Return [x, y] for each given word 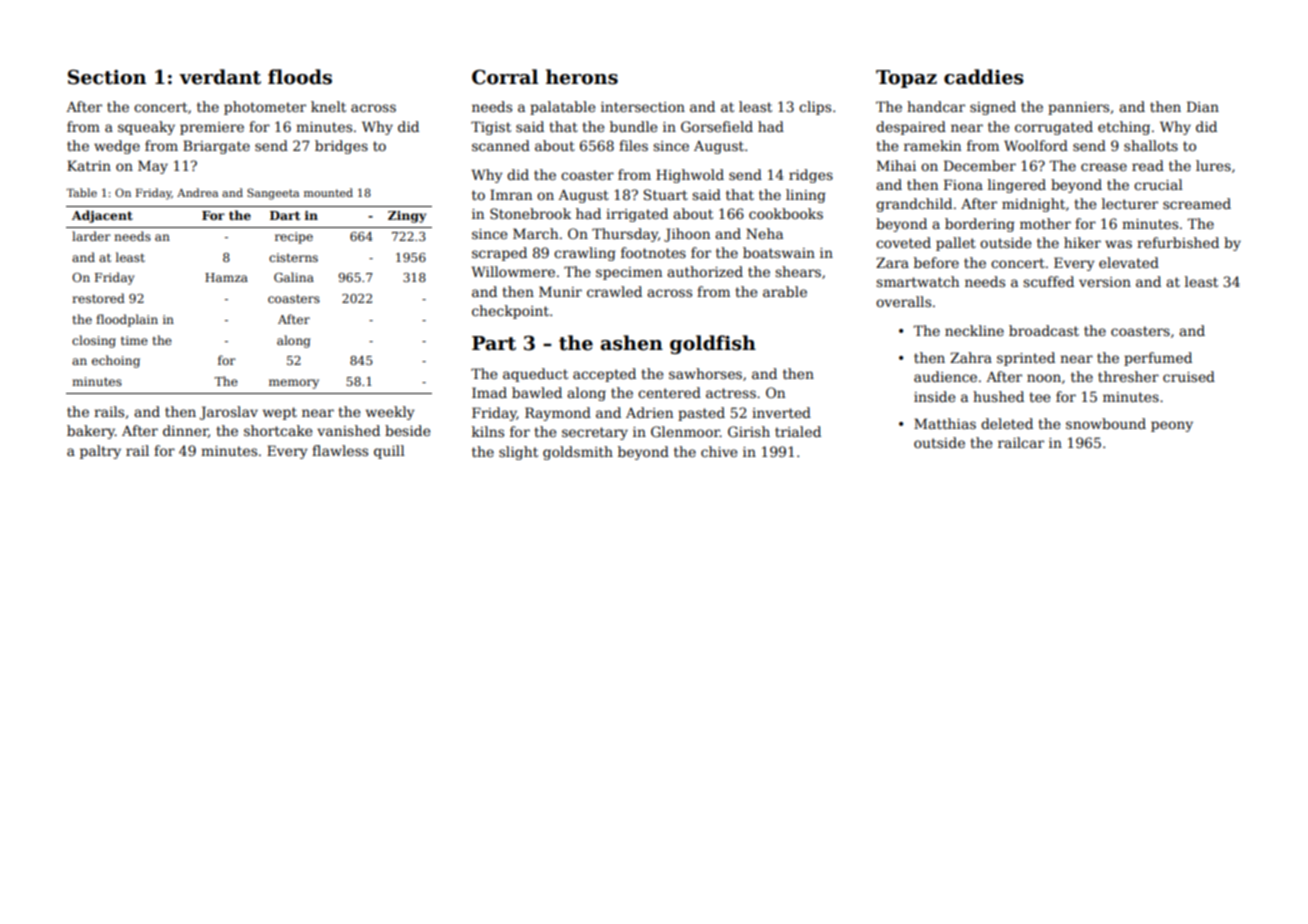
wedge [117, 147]
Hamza [226, 277]
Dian [1203, 106]
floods [300, 77]
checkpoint [510, 312]
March [535, 233]
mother [1045, 223]
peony [1172, 426]
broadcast [1044, 330]
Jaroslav [228, 413]
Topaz [906, 79]
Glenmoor [685, 431]
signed [993, 108]
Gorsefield [717, 126]
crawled [614, 291]
